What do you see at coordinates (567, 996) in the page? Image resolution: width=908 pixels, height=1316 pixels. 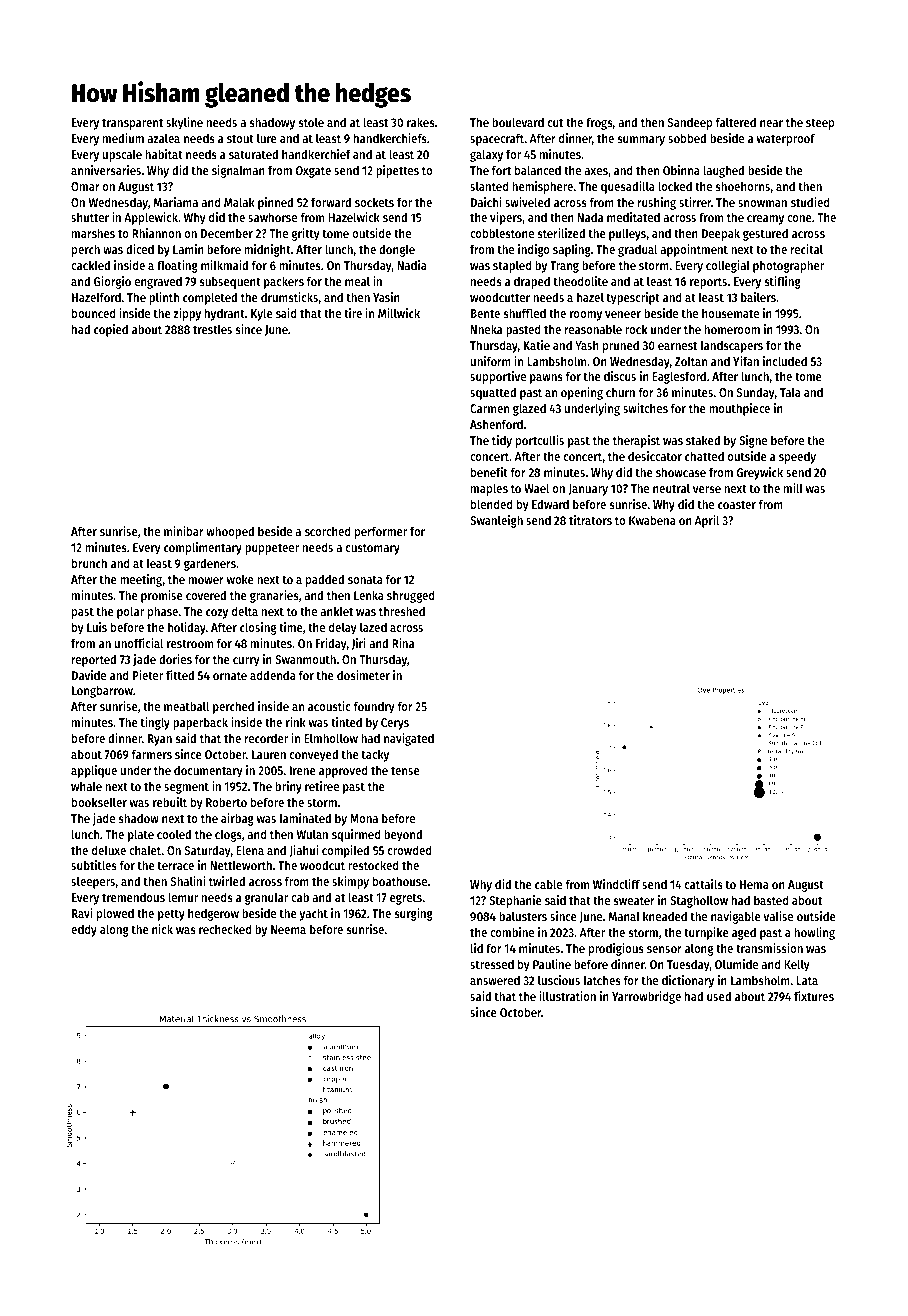 I see `illustration` at bounding box center [567, 996].
